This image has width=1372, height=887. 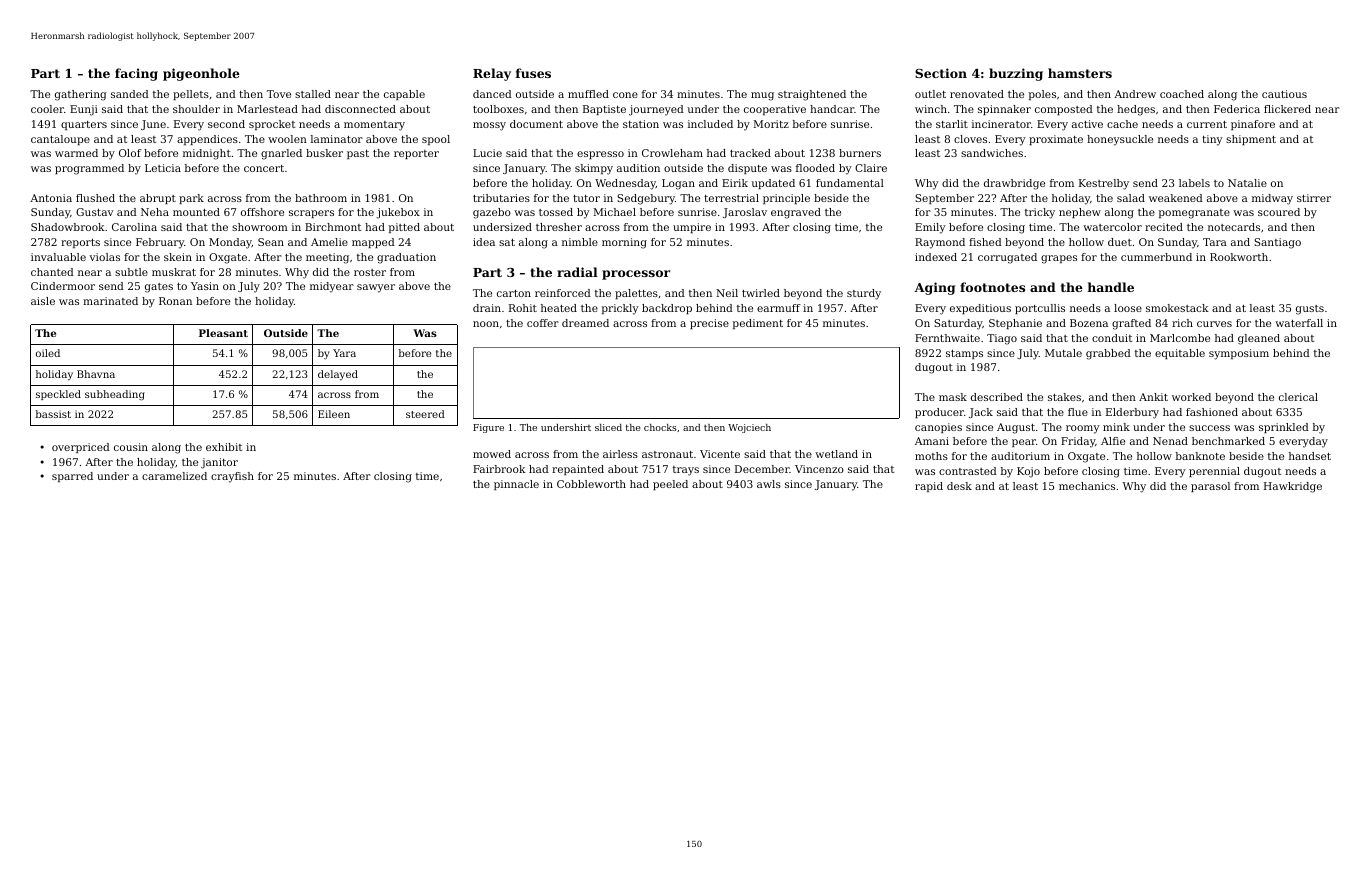 I want to click on described, so click(x=997, y=397).
